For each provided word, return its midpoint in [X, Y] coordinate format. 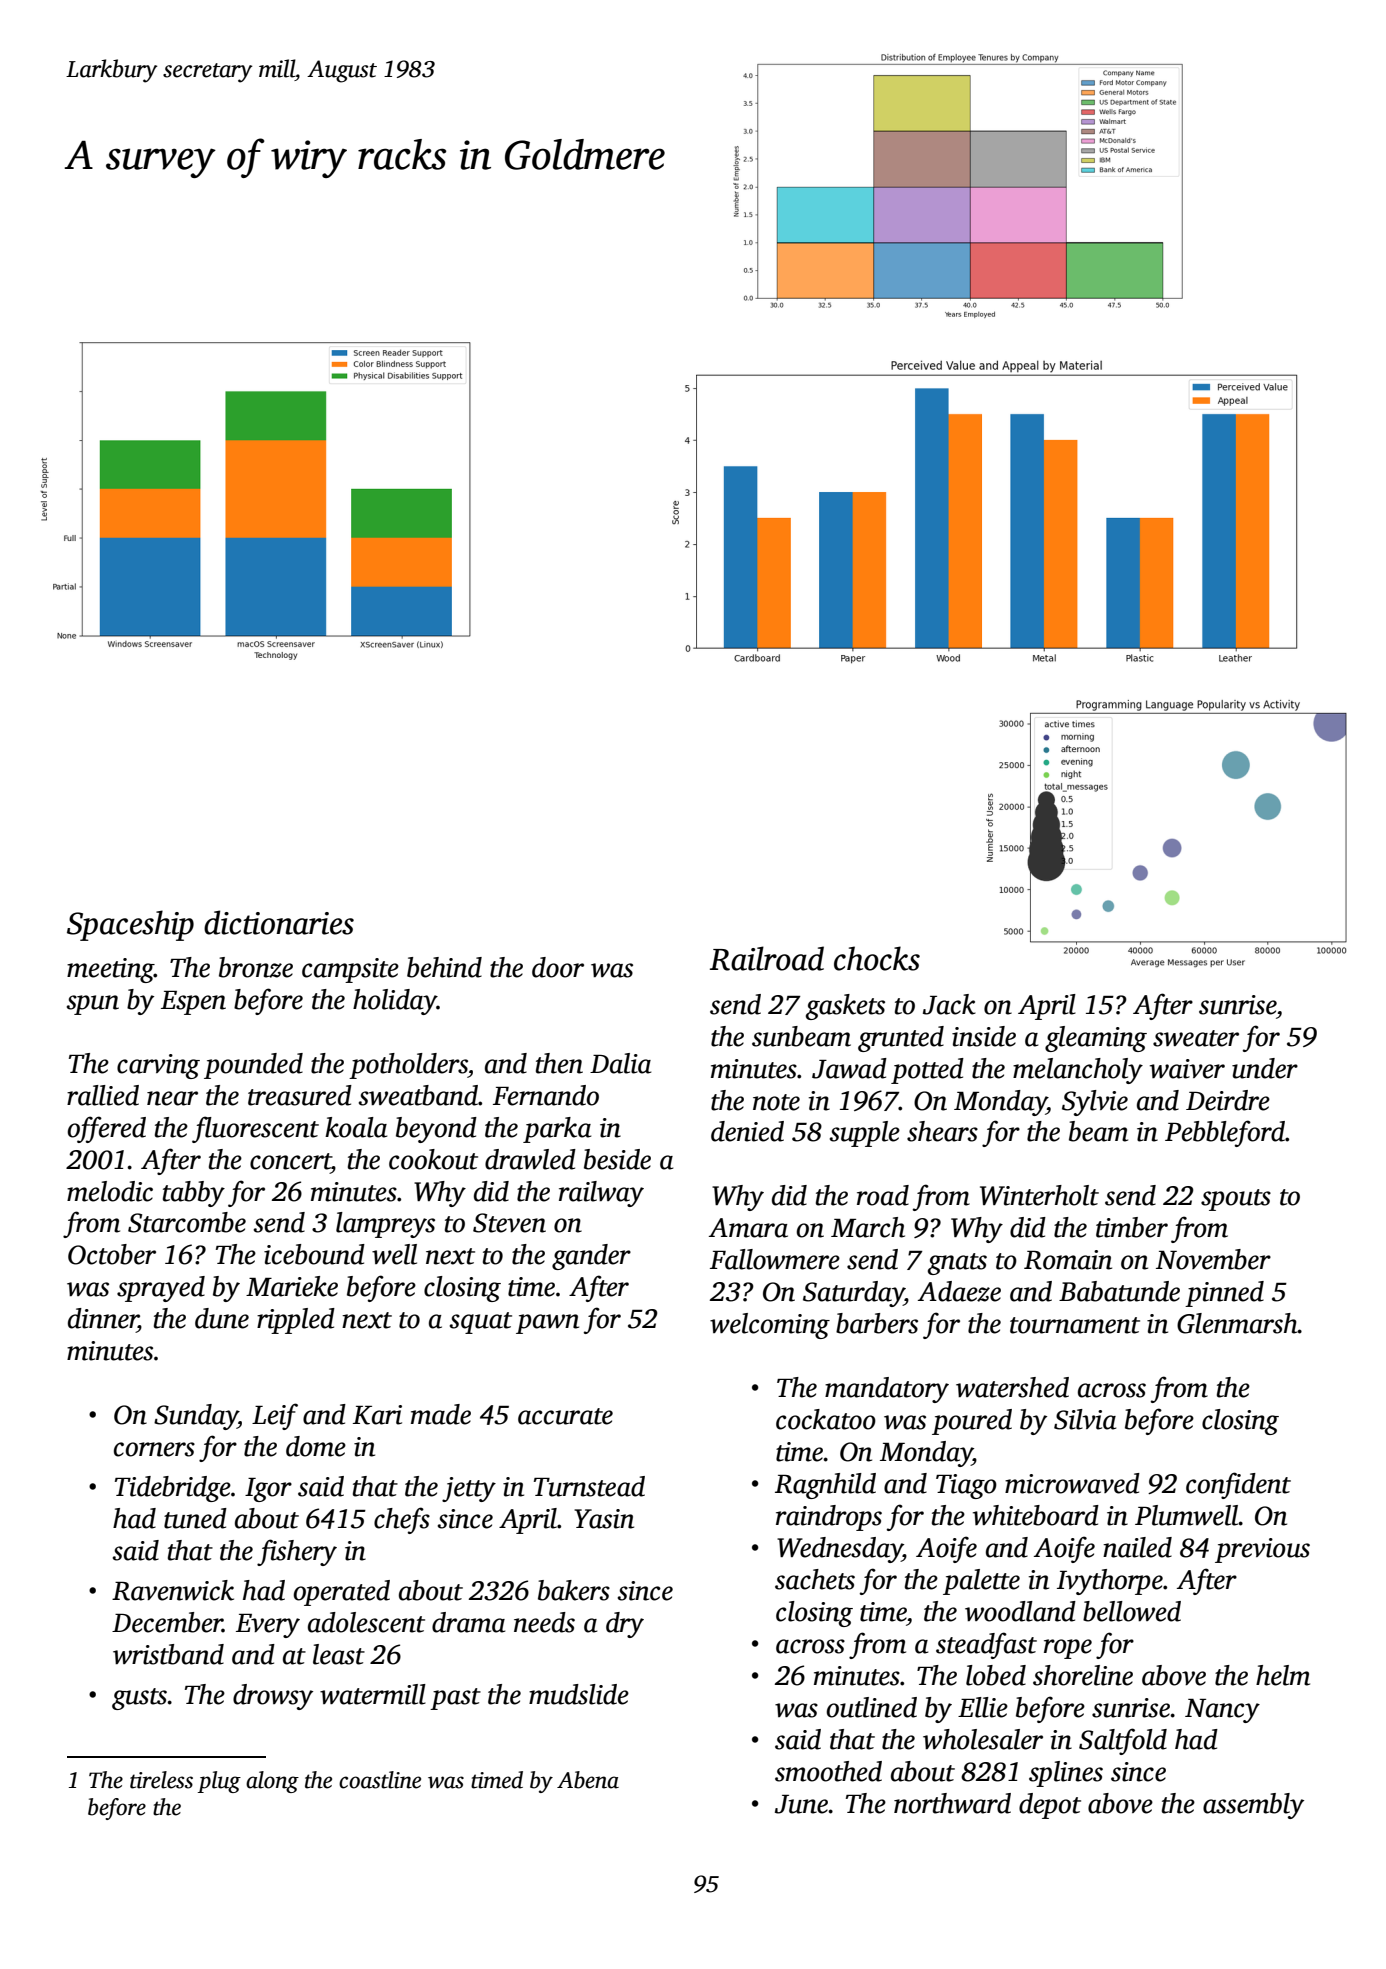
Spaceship [130, 925]
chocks [877, 958]
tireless [161, 1780]
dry [625, 1625]
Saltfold [1123, 1741]
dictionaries [279, 922]
